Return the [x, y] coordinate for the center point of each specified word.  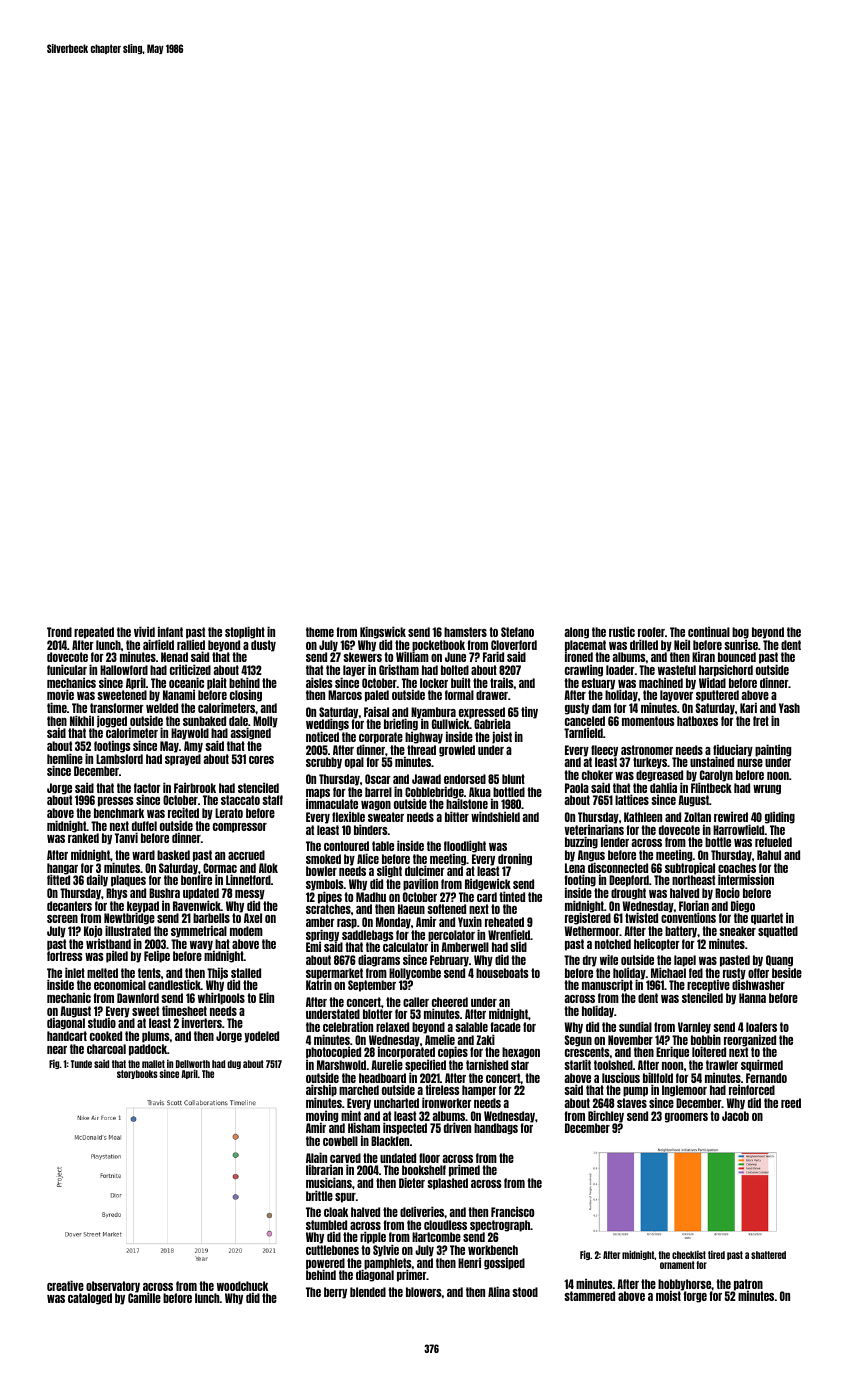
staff [272, 800]
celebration [348, 1026]
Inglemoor [684, 1091]
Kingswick [383, 632]
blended [368, 1292]
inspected [405, 1129]
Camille [144, 1298]
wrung [767, 790]
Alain [316, 1157]
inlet [75, 972]
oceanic [186, 682]
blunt [513, 779]
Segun [578, 1041]
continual [709, 631]
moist [668, 1296]
